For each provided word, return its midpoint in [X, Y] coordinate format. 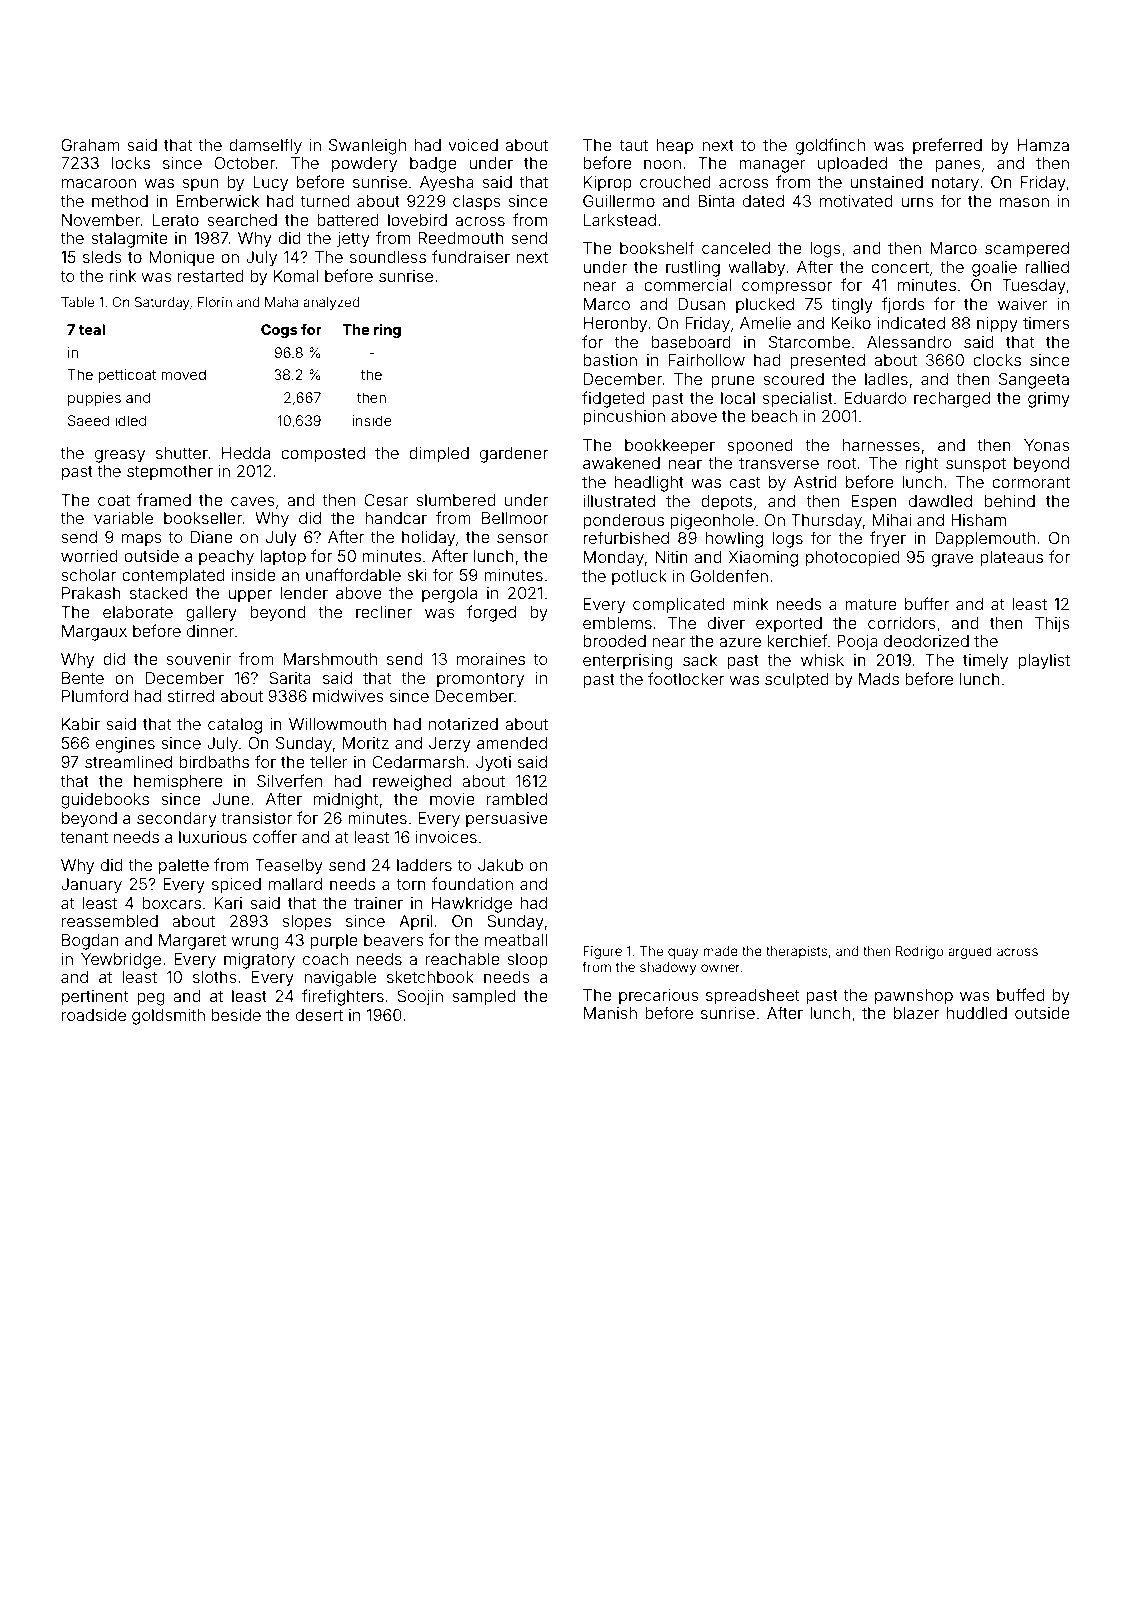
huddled [977, 1013]
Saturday [162, 303]
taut [633, 145]
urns [917, 202]
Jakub [500, 865]
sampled [484, 998]
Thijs [1052, 624]
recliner [384, 612]
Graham [90, 145]
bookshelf [657, 247]
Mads [879, 679]
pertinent [95, 998]
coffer [275, 836]
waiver [1023, 304]
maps [142, 540]
